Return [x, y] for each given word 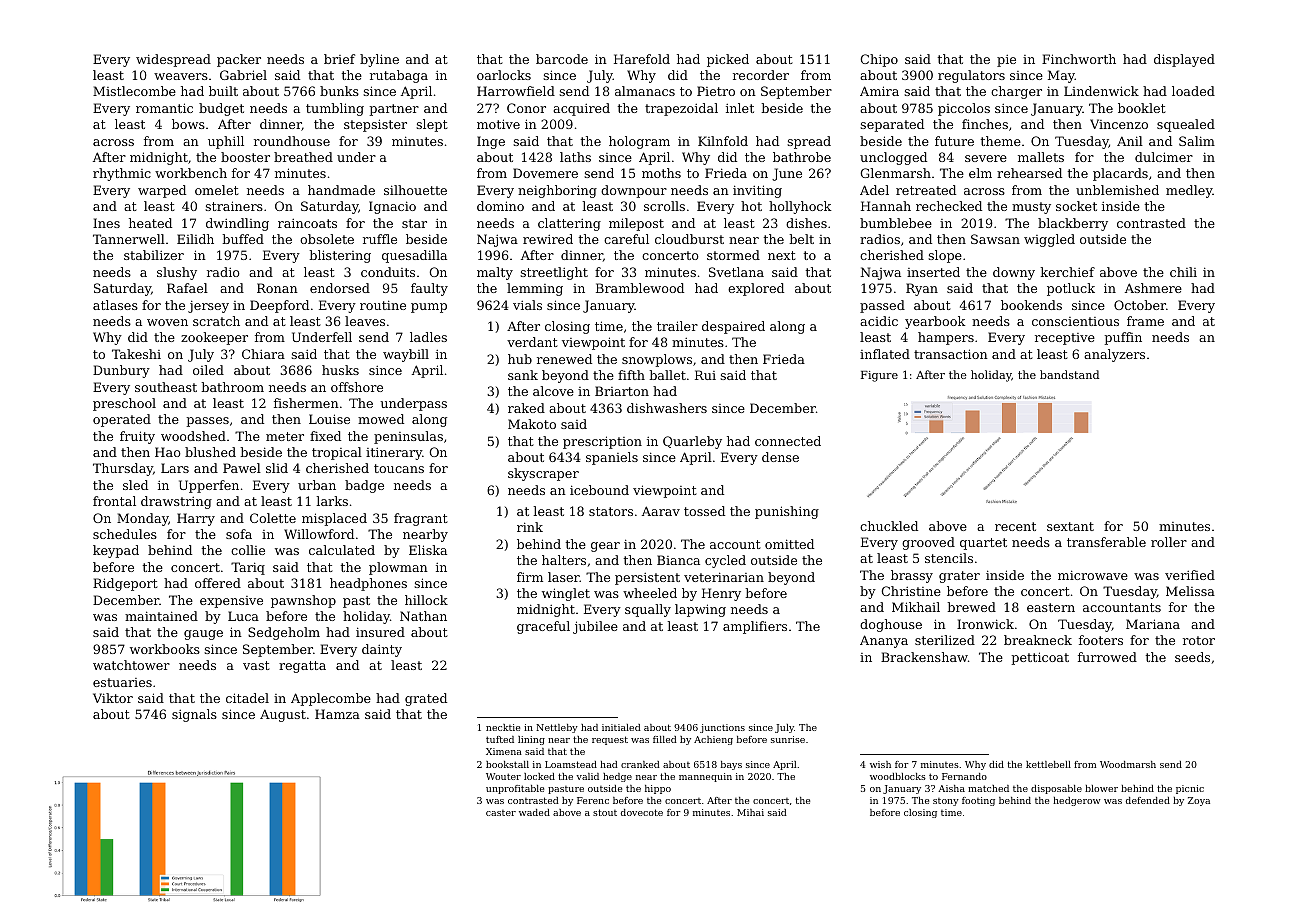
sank [523, 375]
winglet [566, 594]
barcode [562, 59]
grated [426, 699]
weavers [181, 76]
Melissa [1190, 591]
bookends [1031, 305]
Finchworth [1079, 59]
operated [122, 420]
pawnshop [303, 601]
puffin [1123, 338]
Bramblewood [640, 288]
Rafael [187, 288]
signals [194, 715]
